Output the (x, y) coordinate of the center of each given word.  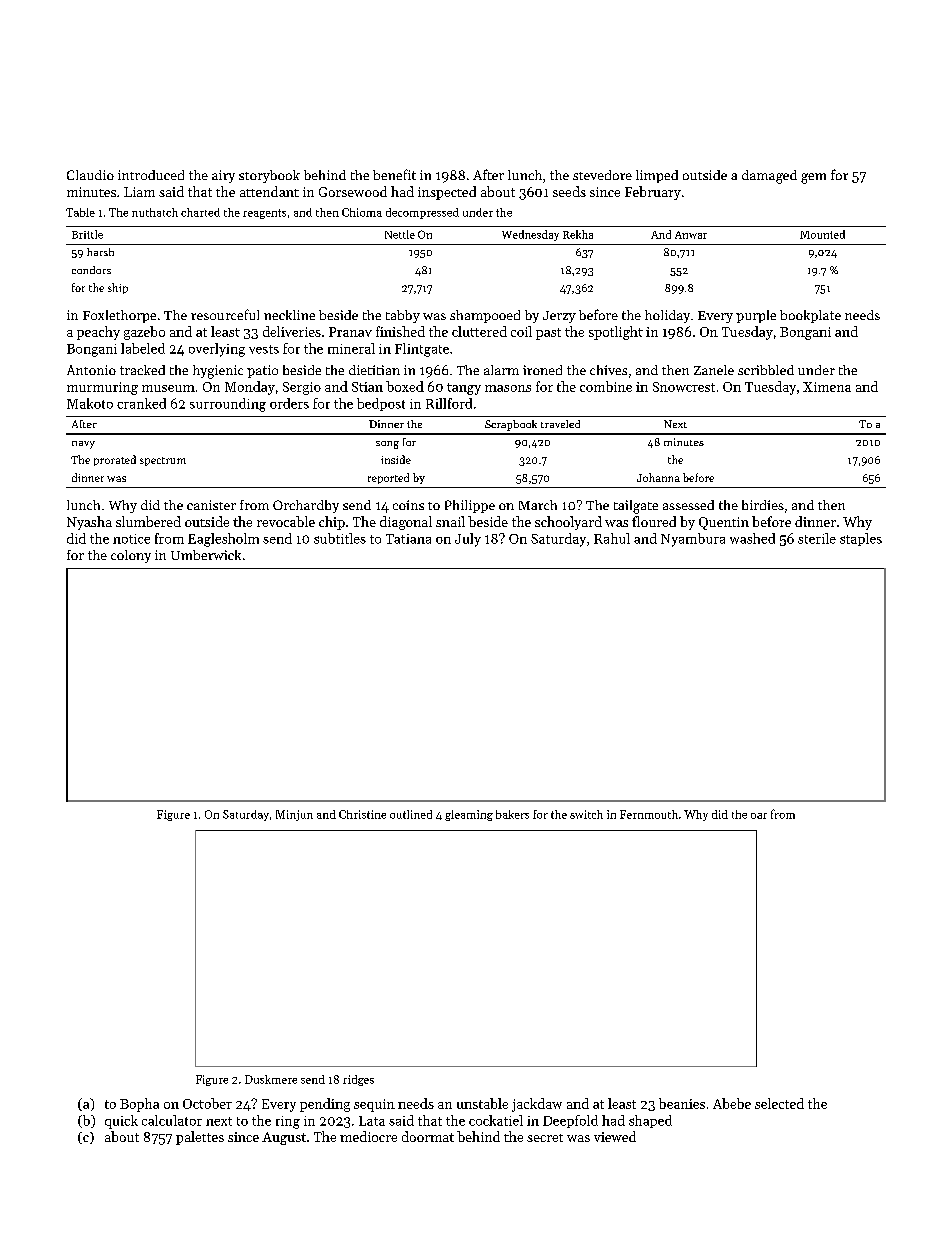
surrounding (228, 405)
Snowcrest (684, 387)
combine (606, 386)
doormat (428, 1136)
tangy (464, 389)
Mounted (822, 234)
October (207, 1103)
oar (759, 816)
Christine (362, 814)
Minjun (294, 815)
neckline (289, 315)
